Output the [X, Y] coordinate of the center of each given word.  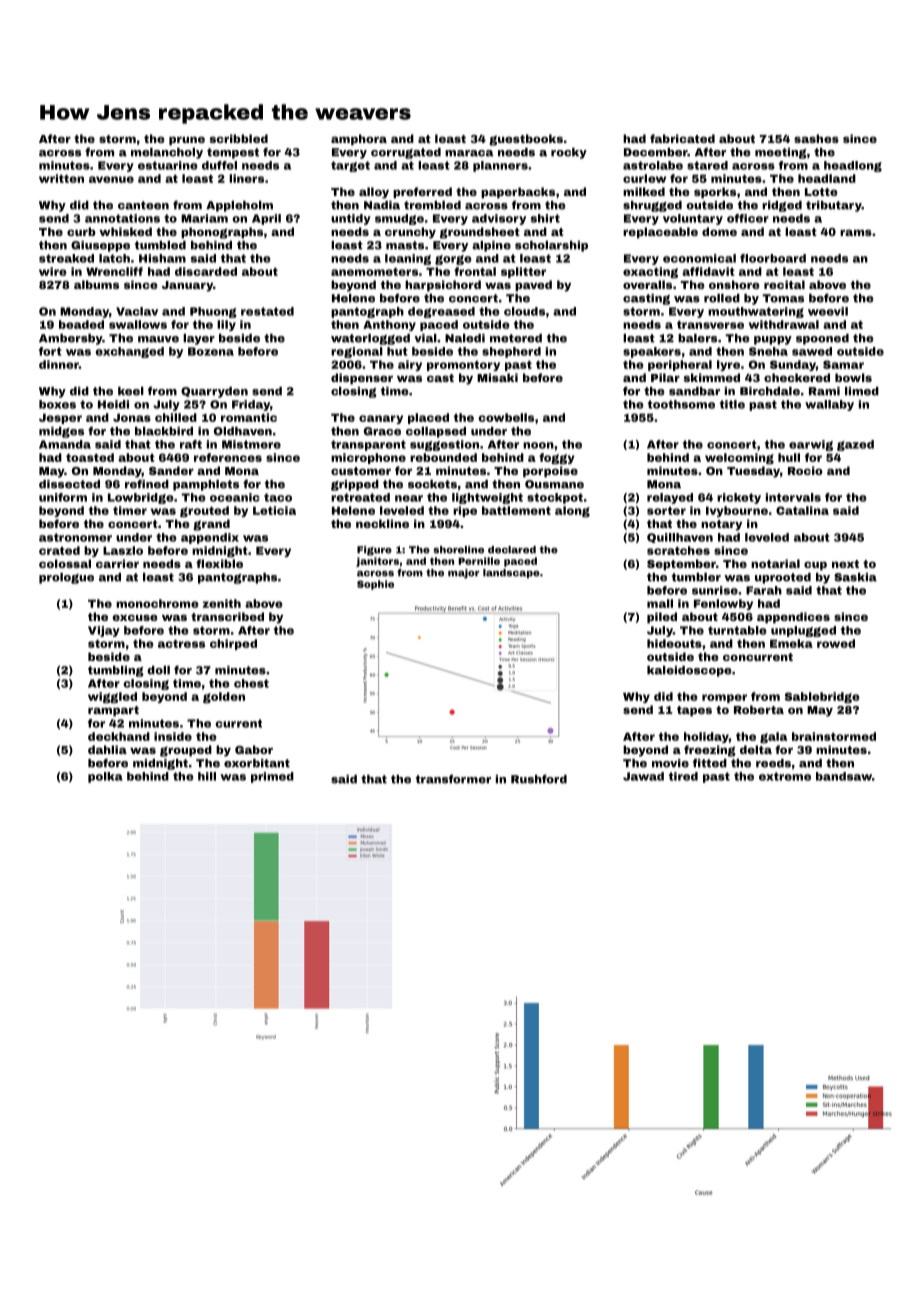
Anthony [389, 325]
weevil [828, 311]
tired [683, 776]
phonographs [222, 233]
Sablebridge [822, 697]
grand [211, 525]
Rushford [539, 779]
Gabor [254, 749]
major [463, 574]
